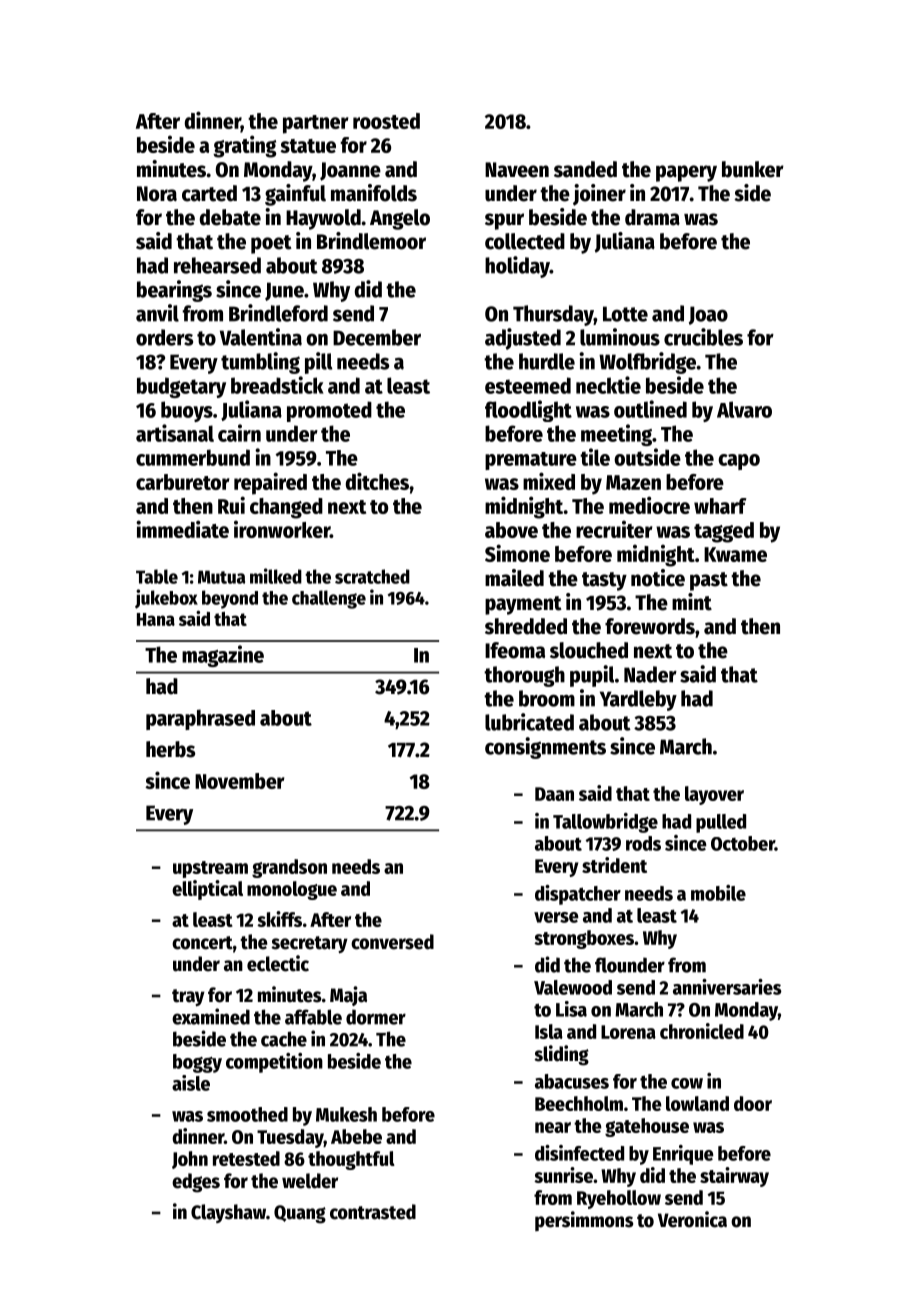 This screenshot has height=1311, width=924. Describe the element at coordinates (753, 1103) in the screenshot. I see `door` at that location.
